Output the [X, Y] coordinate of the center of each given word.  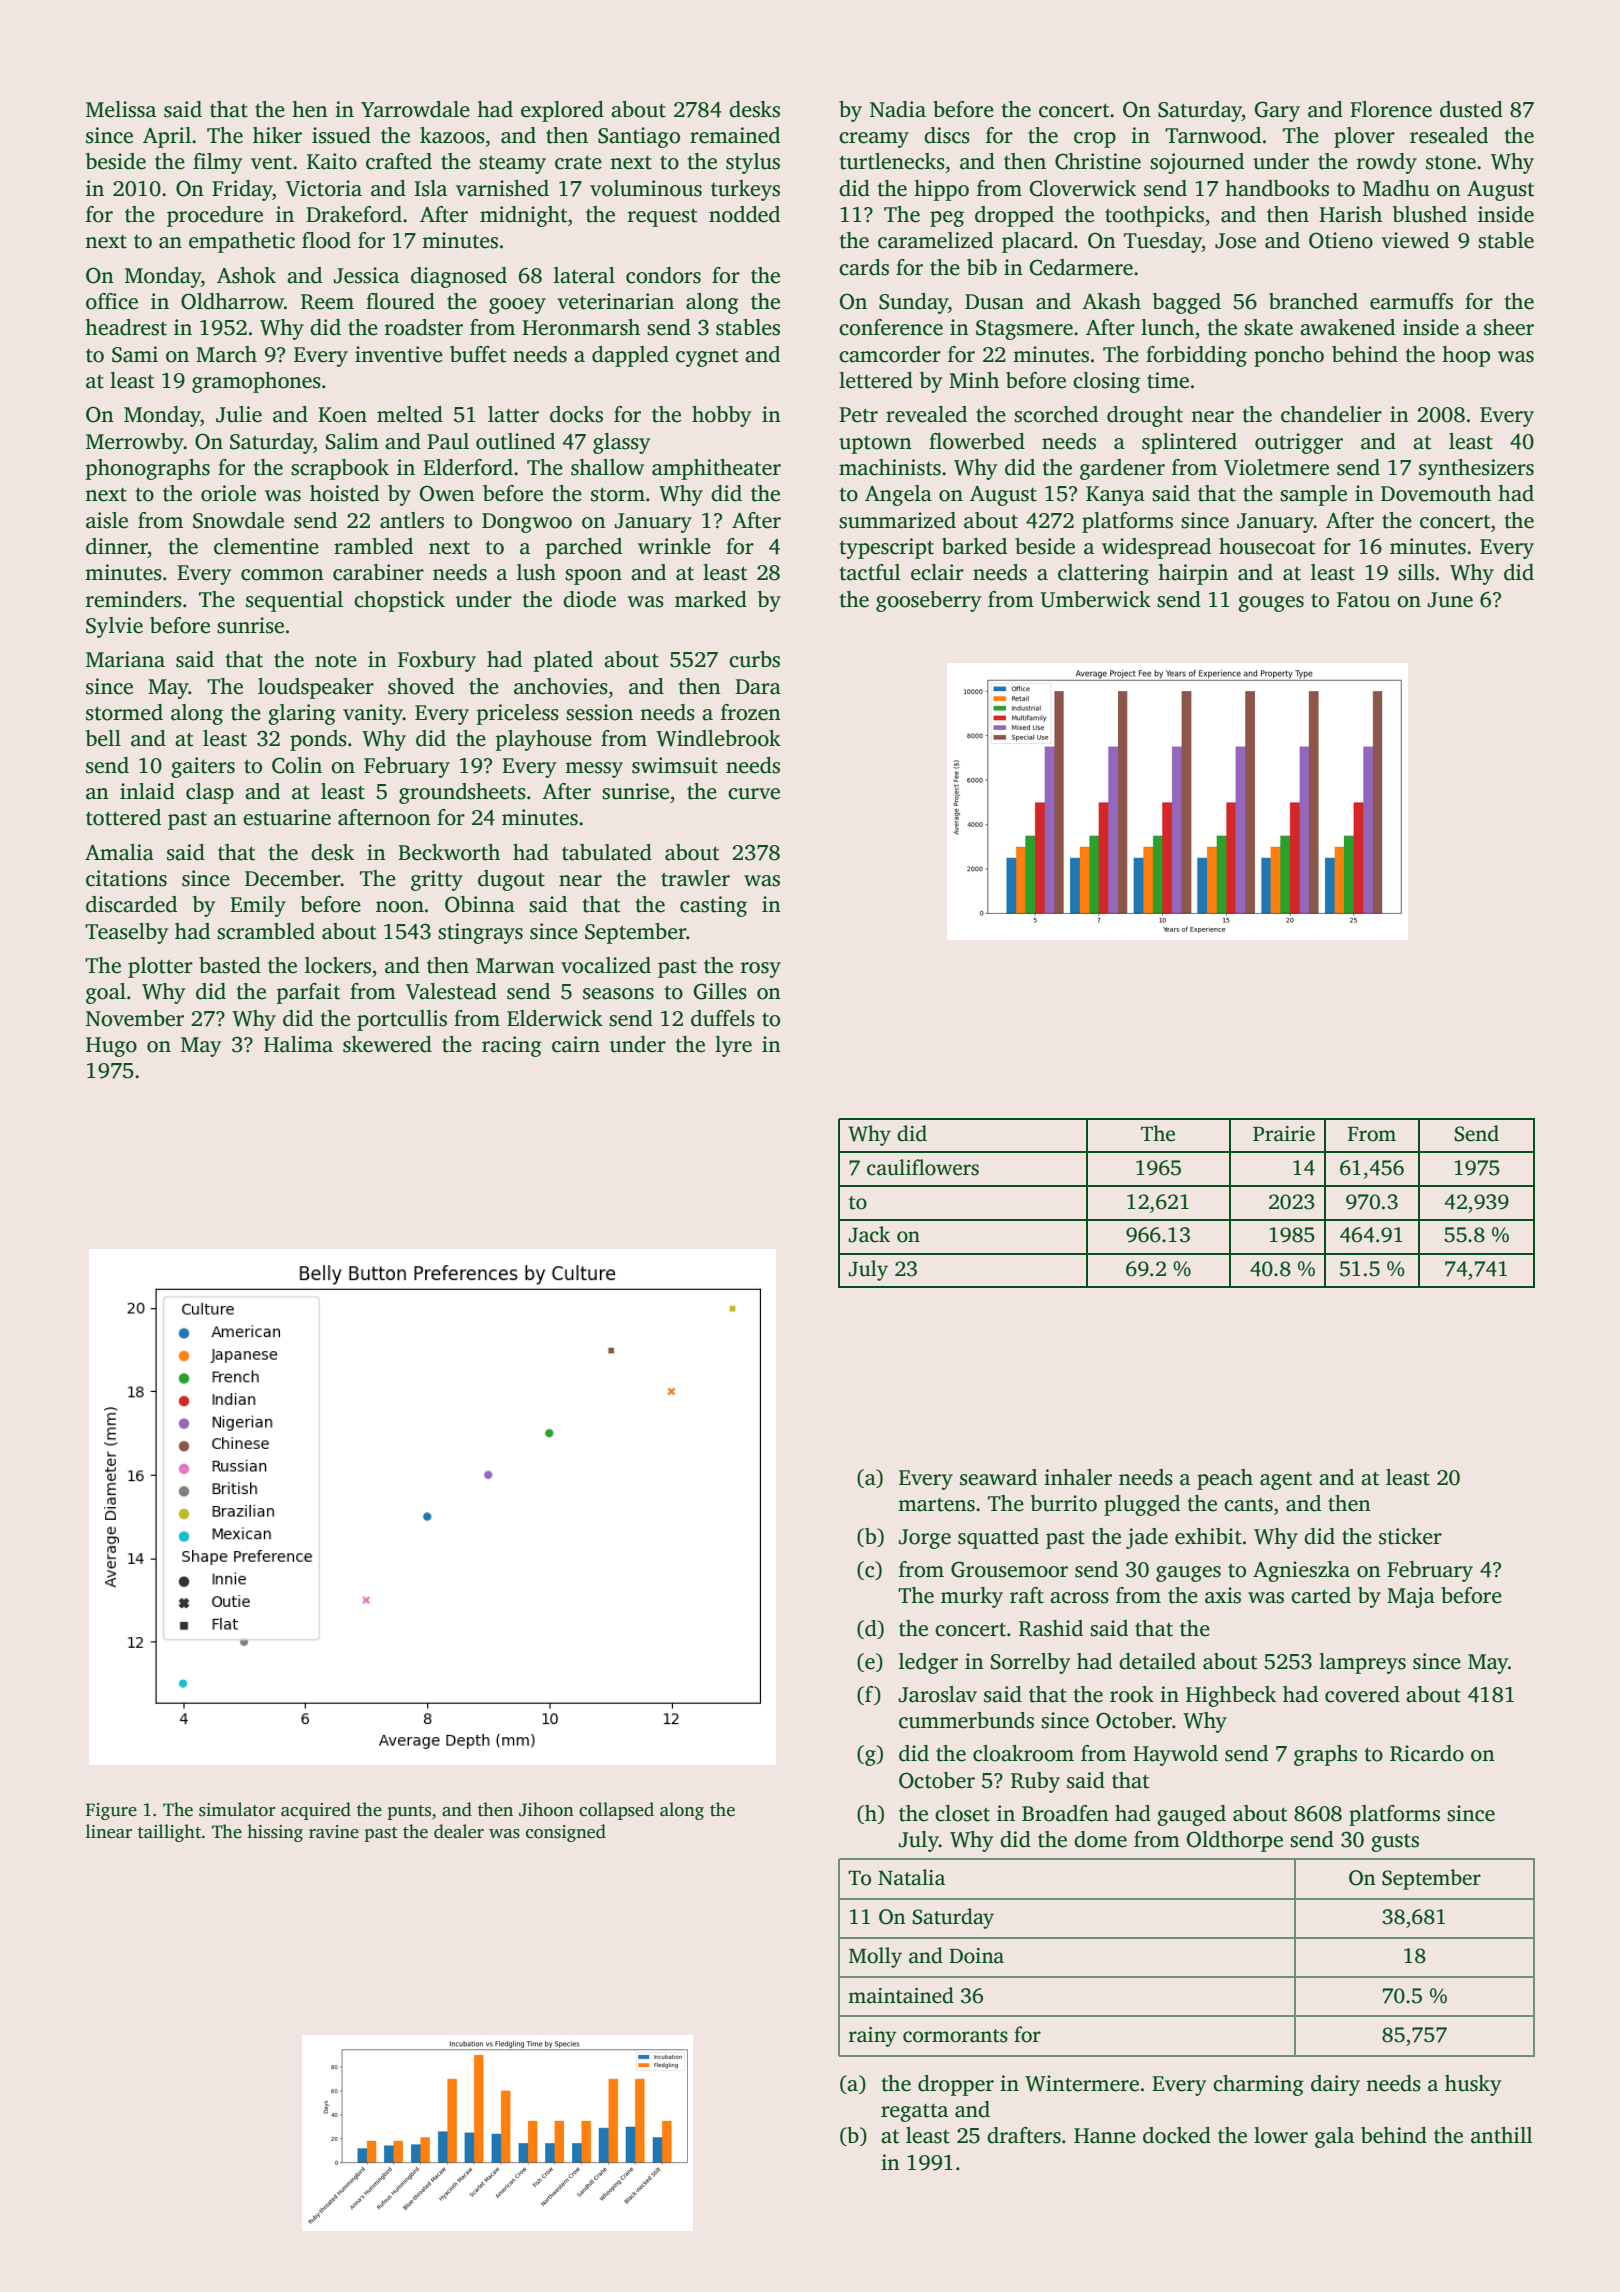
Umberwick [1095, 599]
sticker [1410, 1536]
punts [409, 1812]
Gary [1277, 111]
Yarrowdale [415, 109]
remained [735, 135]
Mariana [125, 659]
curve [754, 794]
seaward [998, 1477]
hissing [275, 1833]
